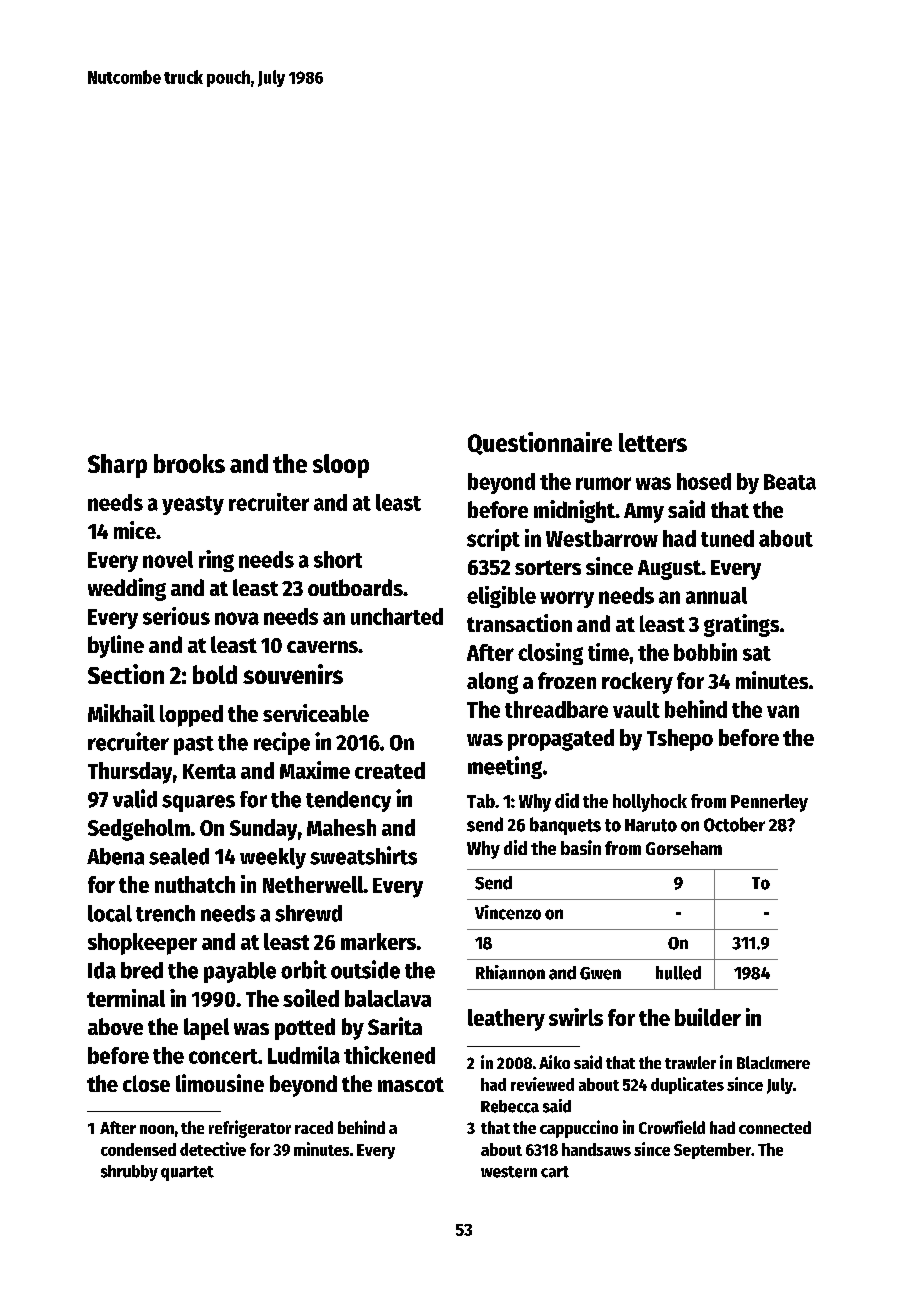  I want to click on hulled, so click(678, 973).
